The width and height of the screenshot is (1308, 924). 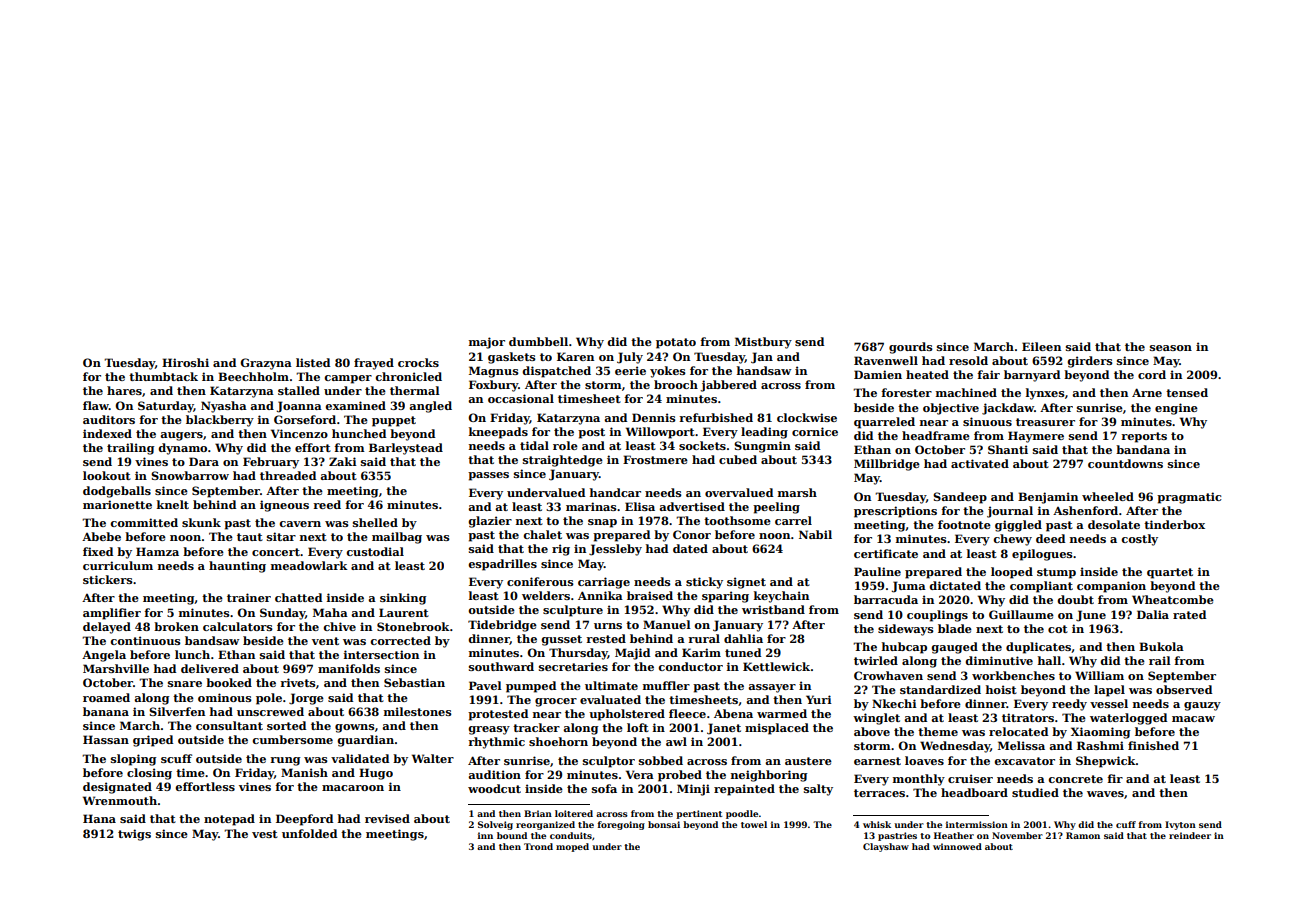 I want to click on jabbered, so click(x=729, y=386).
